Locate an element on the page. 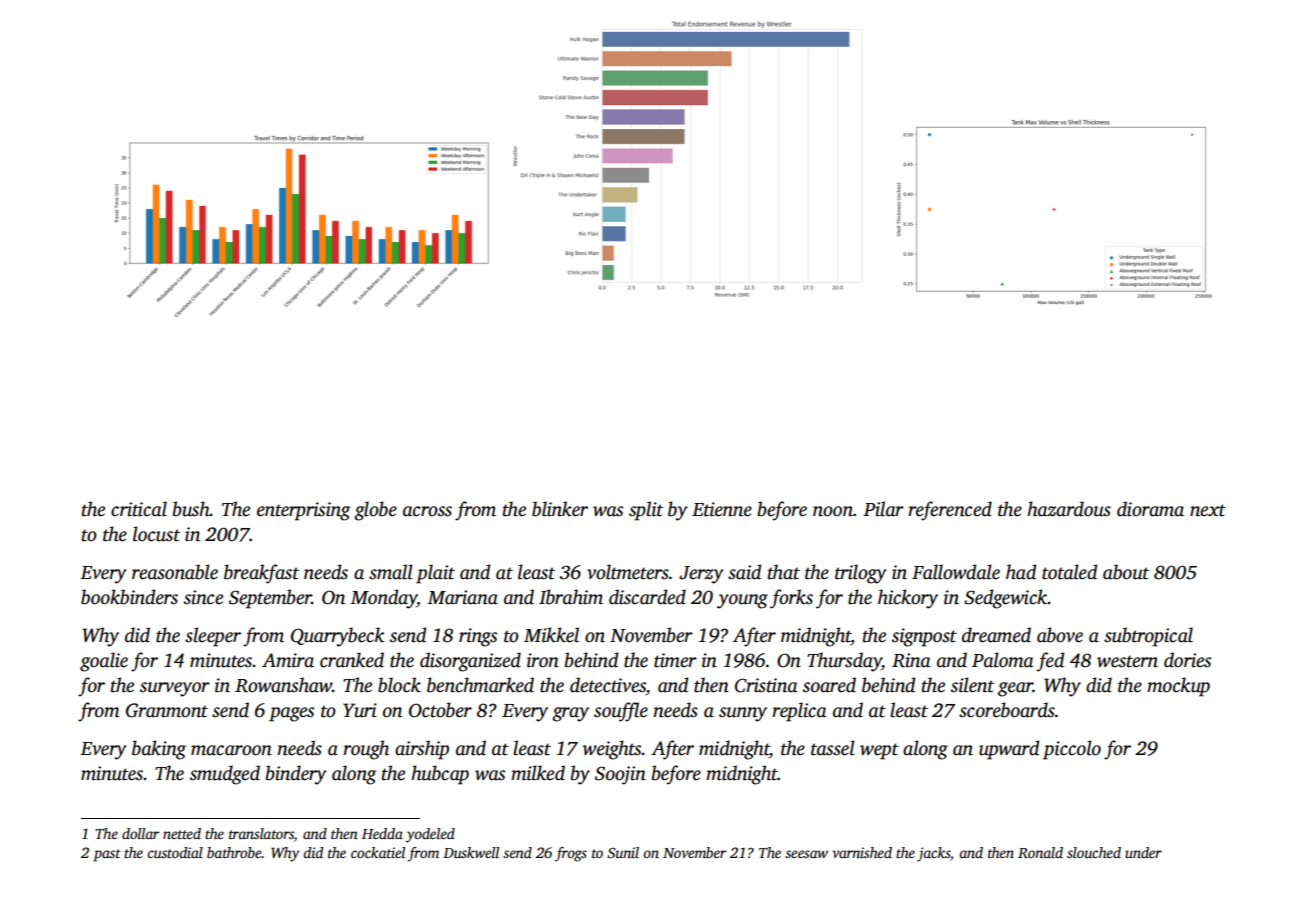 The height and width of the image is (924, 1308). varnished is located at coordinates (862, 852).
